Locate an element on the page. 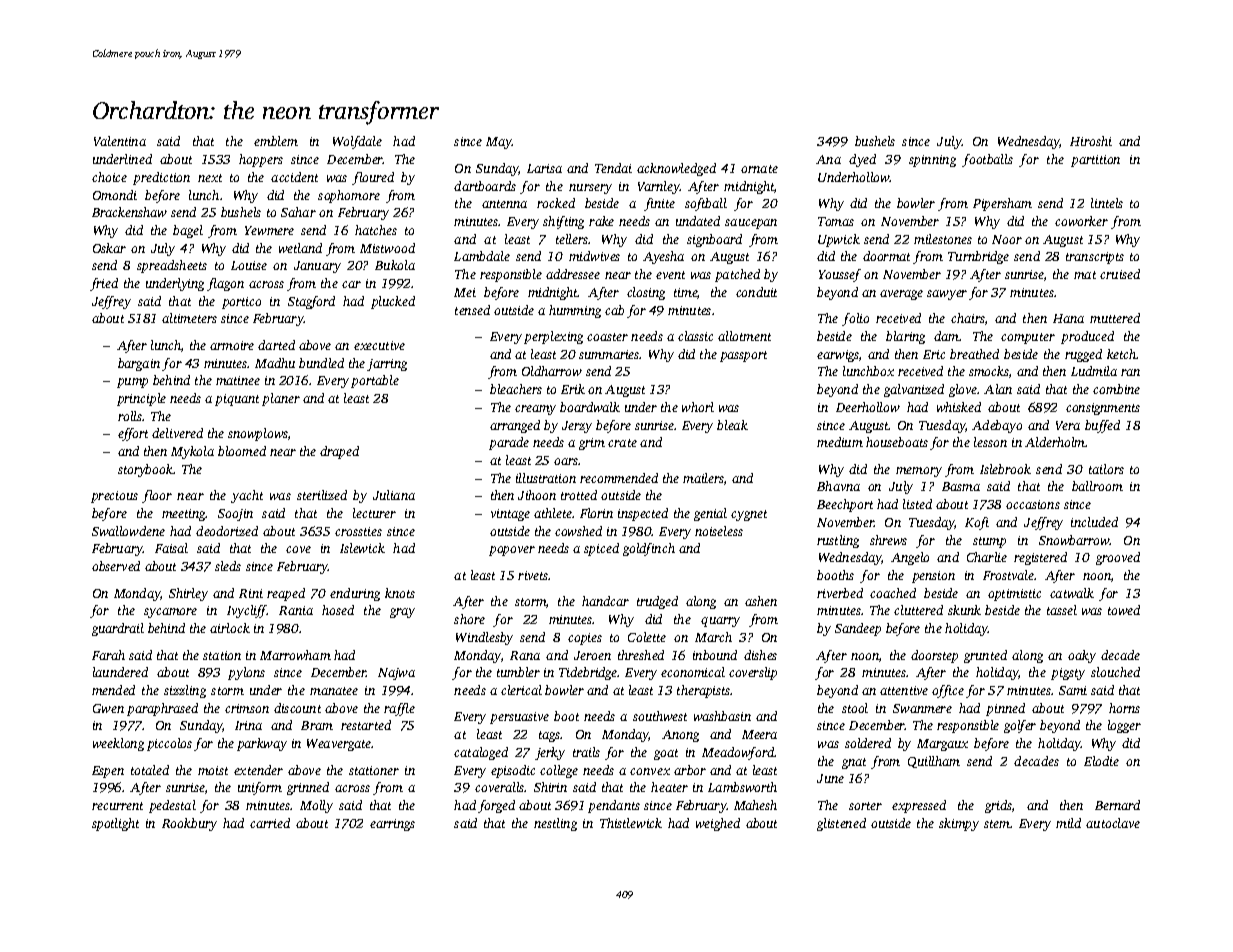  Najwa is located at coordinates (396, 674).
